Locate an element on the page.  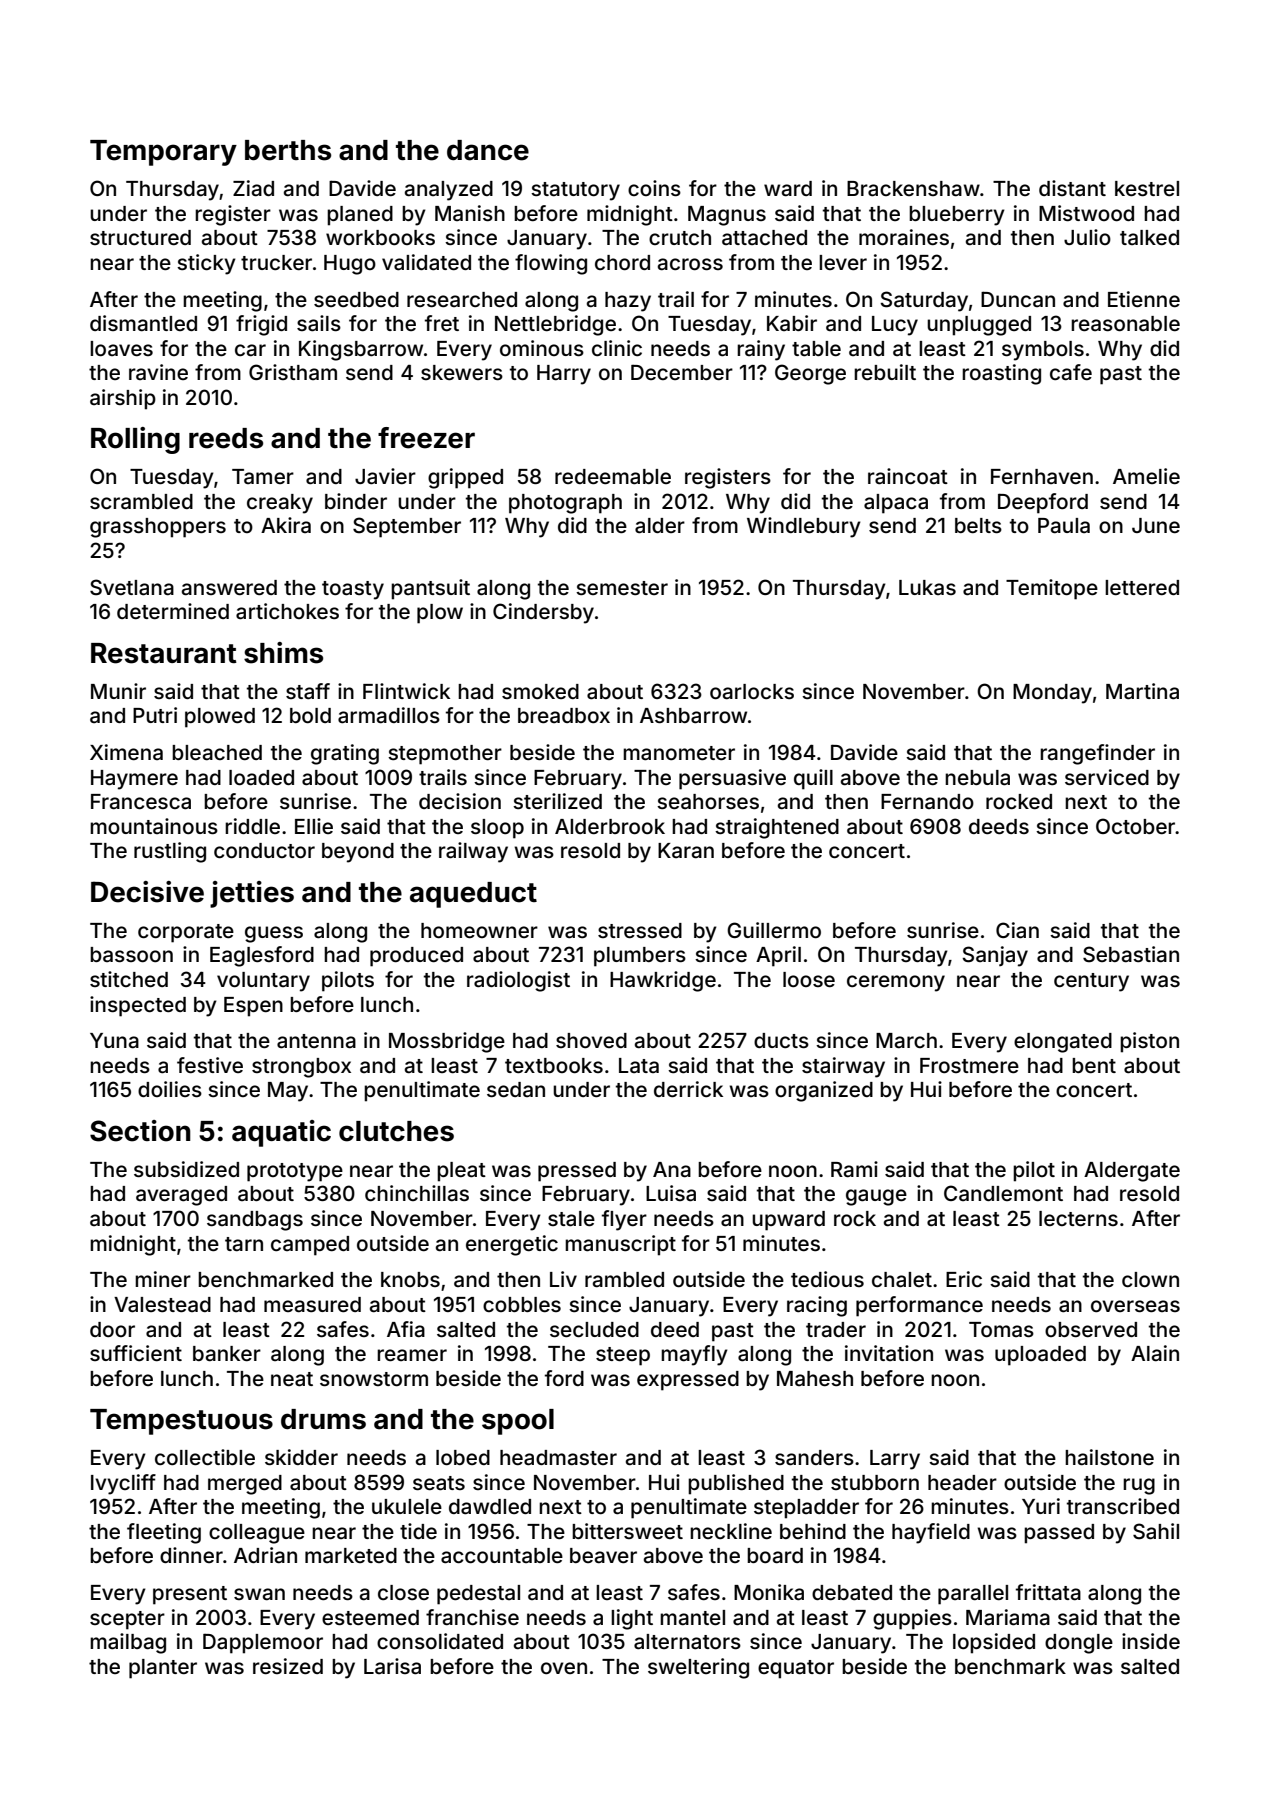
planter is located at coordinates (163, 1669).
